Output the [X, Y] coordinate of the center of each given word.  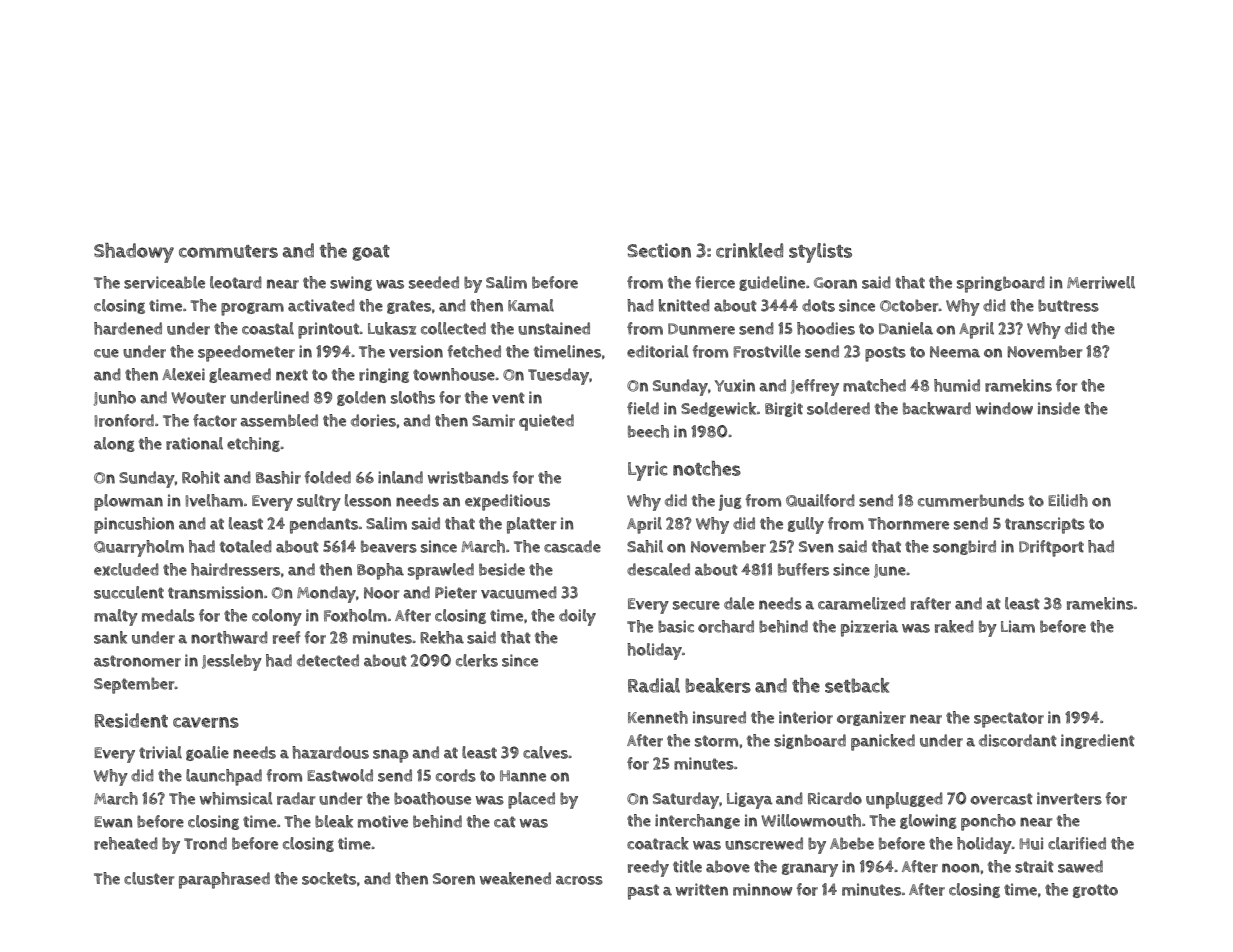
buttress [1068, 305]
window [1004, 408]
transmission [215, 592]
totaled [246, 546]
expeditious [507, 502]
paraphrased [224, 880]
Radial [654, 685]
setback [857, 685]
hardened [128, 328]
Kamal [531, 305]
